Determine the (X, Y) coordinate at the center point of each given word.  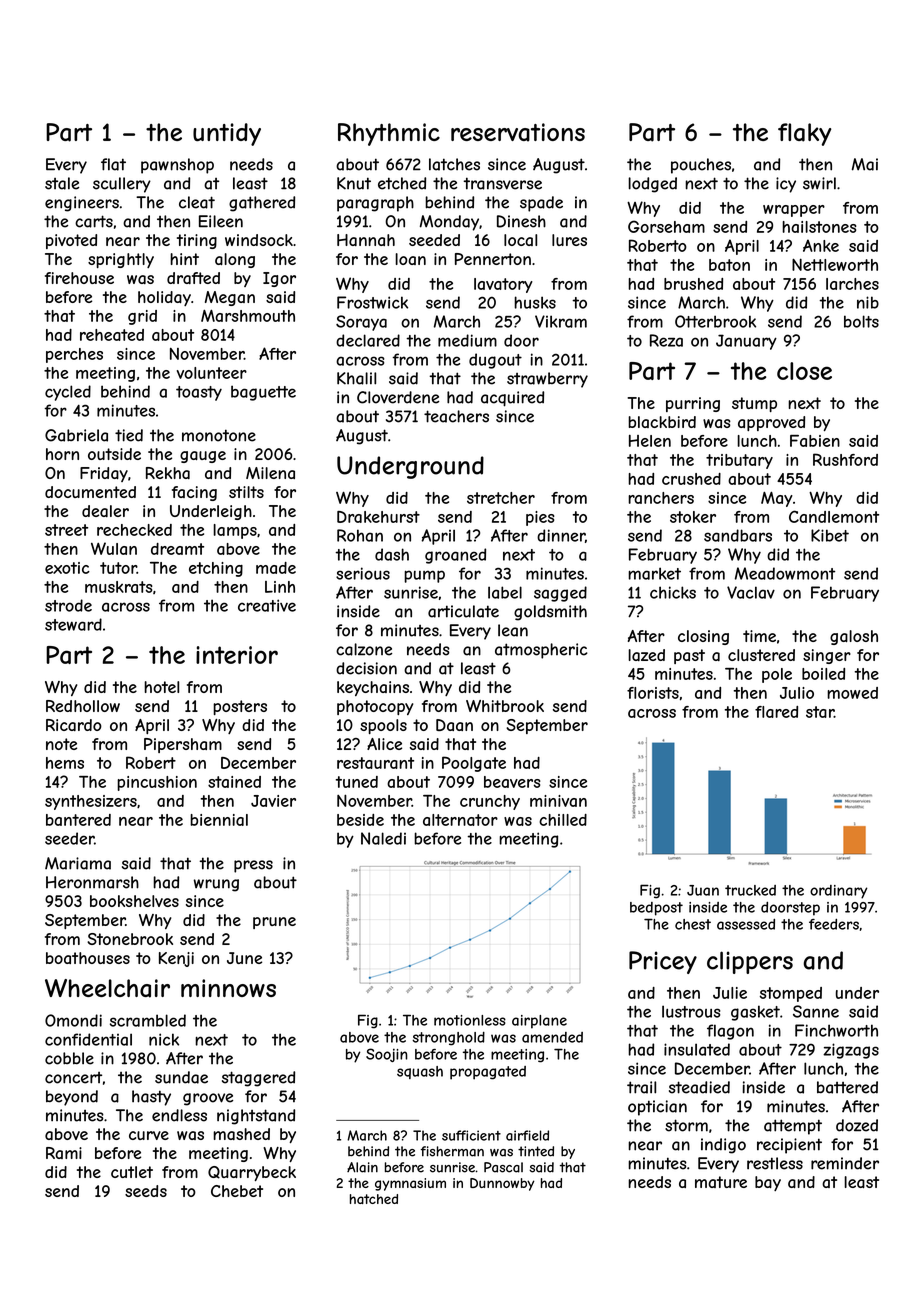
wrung (216, 885)
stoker (693, 517)
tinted (536, 1151)
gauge (203, 457)
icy (786, 185)
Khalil (356, 378)
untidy (227, 134)
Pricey (663, 962)
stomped (791, 994)
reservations (518, 132)
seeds (146, 1191)
